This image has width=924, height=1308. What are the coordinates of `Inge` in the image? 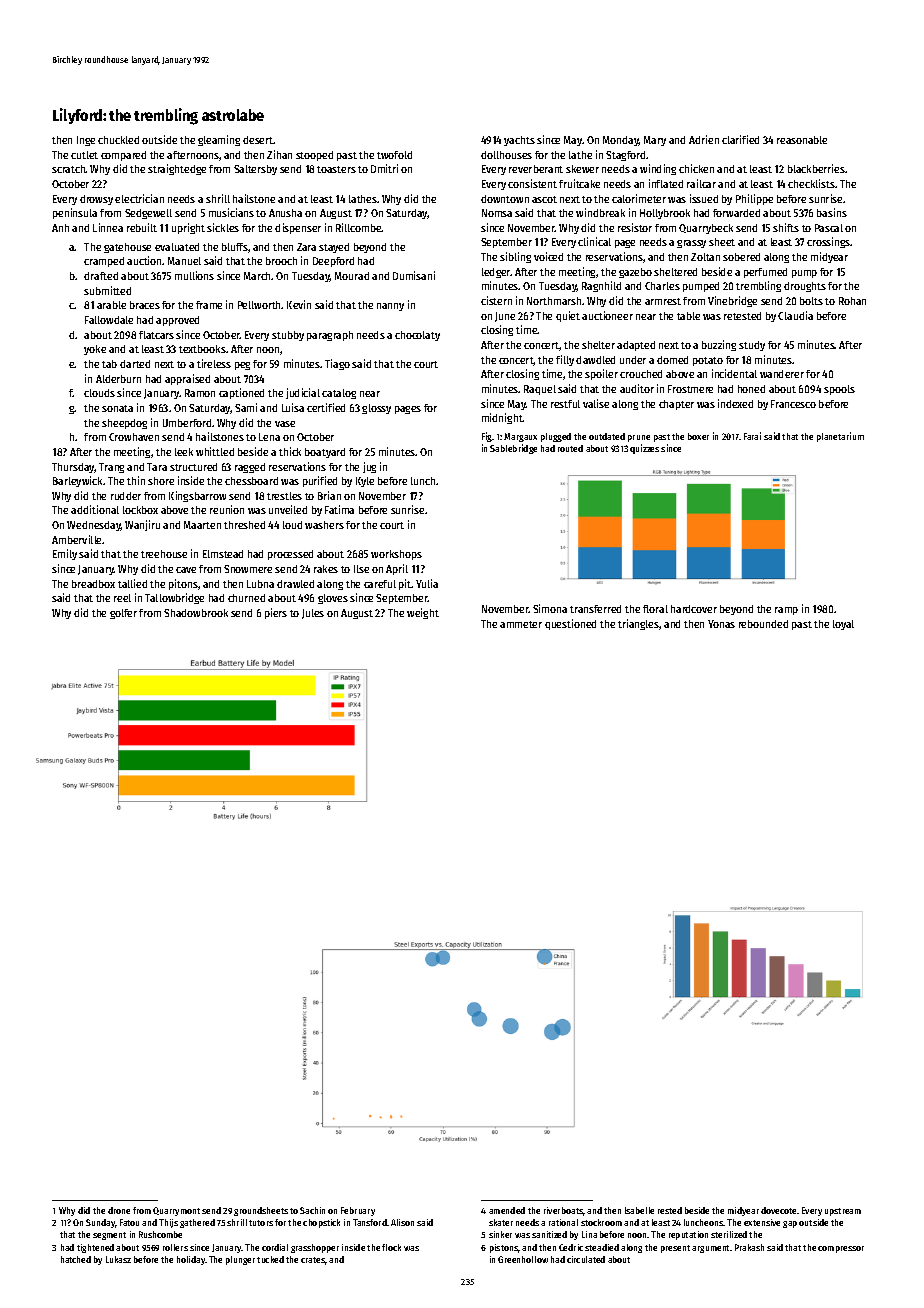 It's located at (86, 141).
